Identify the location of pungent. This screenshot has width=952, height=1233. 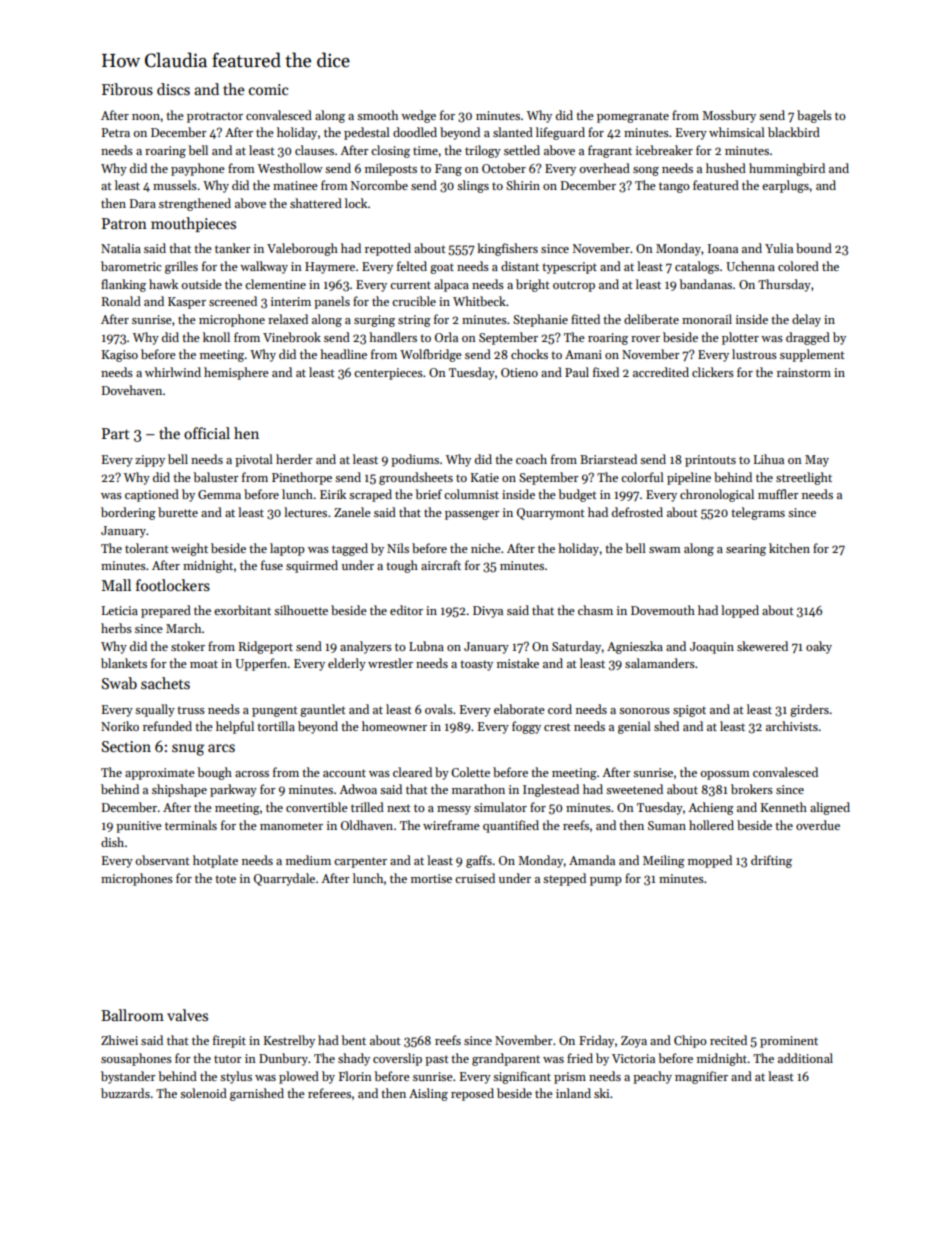
(275, 711).
